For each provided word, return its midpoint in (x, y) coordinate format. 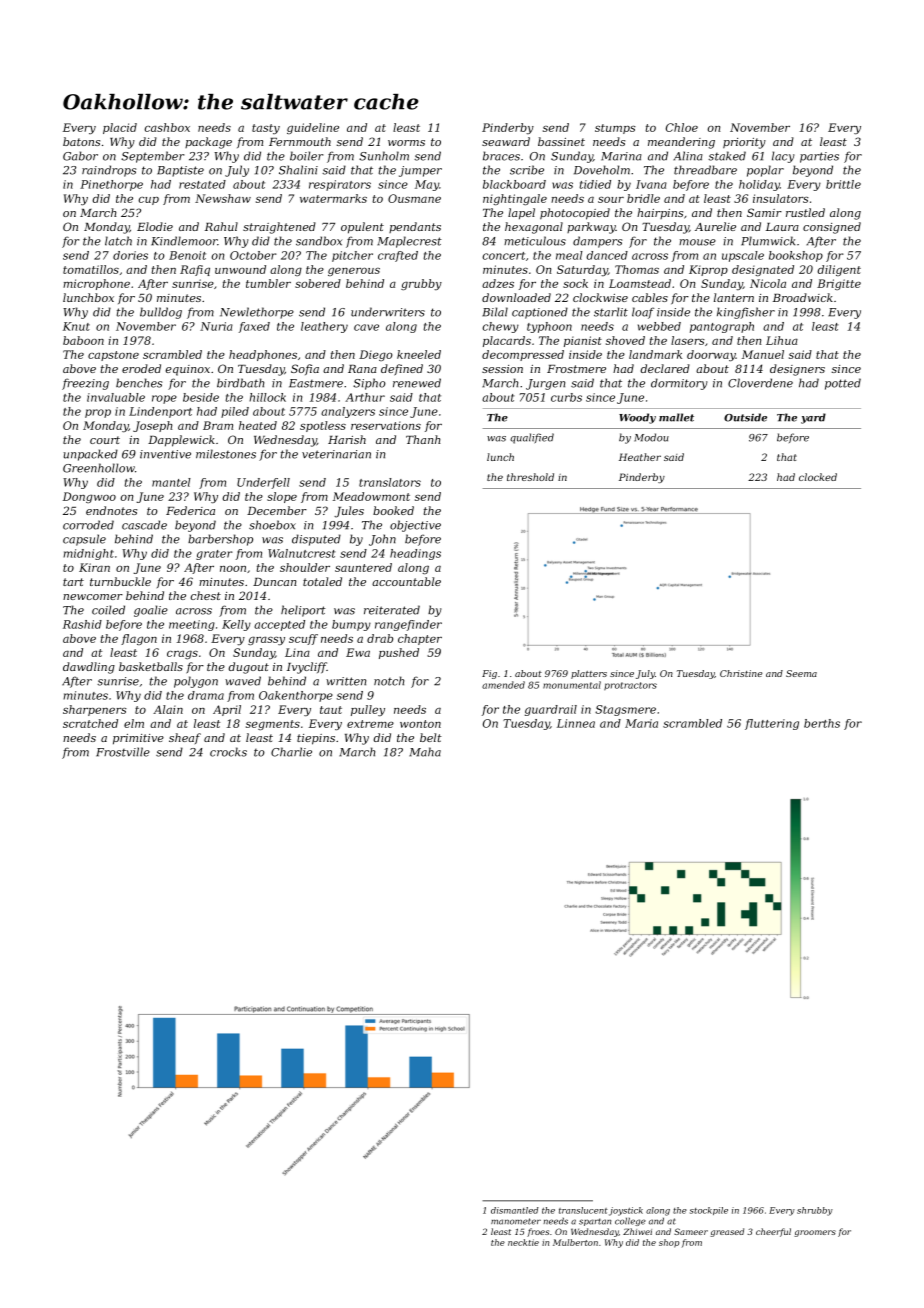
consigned (832, 228)
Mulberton (575, 1242)
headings (415, 554)
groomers (815, 1233)
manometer (516, 1221)
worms (406, 143)
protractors (630, 686)
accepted (279, 625)
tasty (266, 129)
